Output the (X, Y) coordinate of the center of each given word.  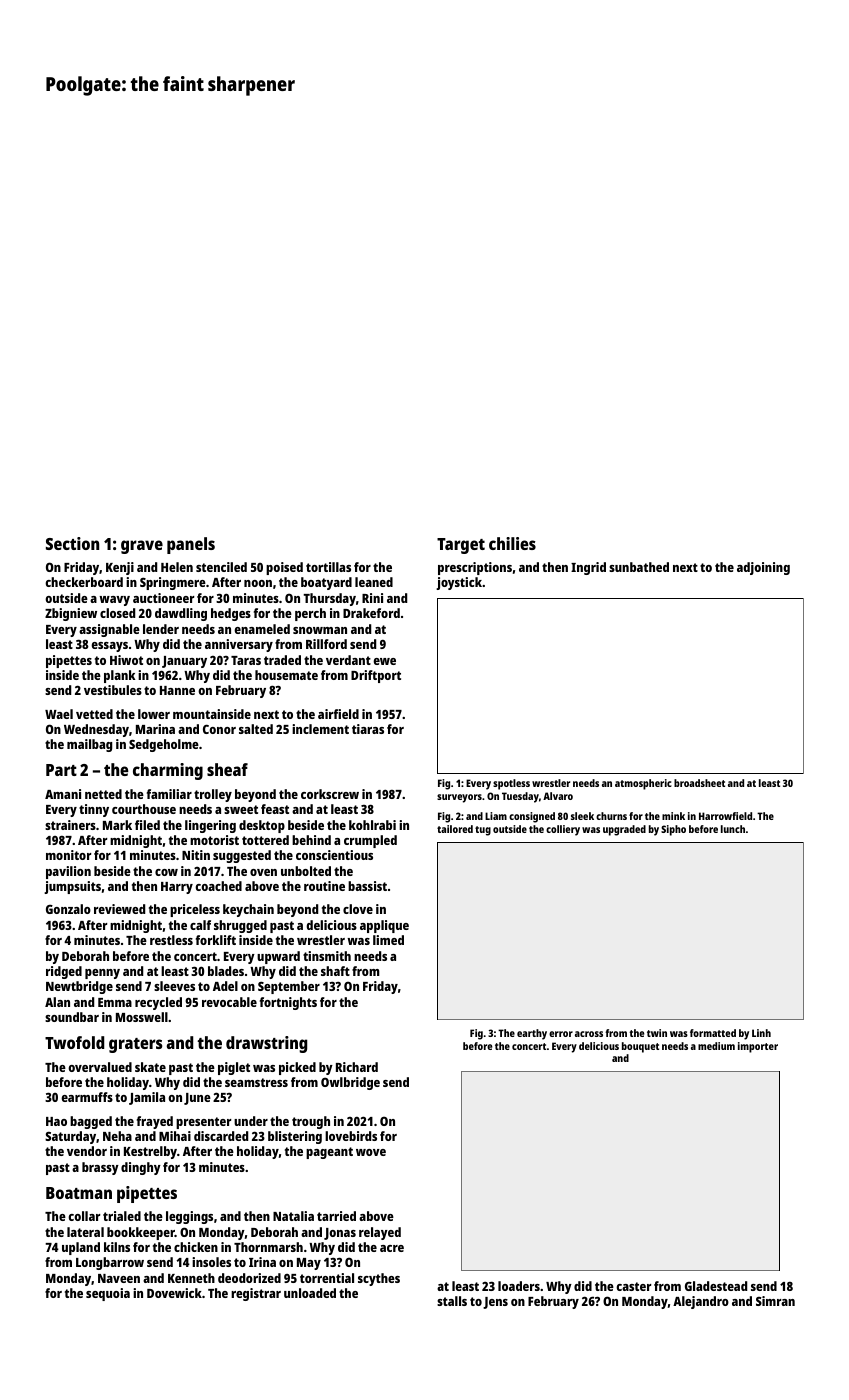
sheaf (227, 769)
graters (135, 1045)
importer (758, 1047)
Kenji (120, 568)
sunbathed (639, 567)
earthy (532, 1034)
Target (461, 546)
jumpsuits (72, 887)
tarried (336, 1216)
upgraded (624, 830)
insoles (211, 1262)
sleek (582, 816)
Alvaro (558, 796)
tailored (455, 829)
